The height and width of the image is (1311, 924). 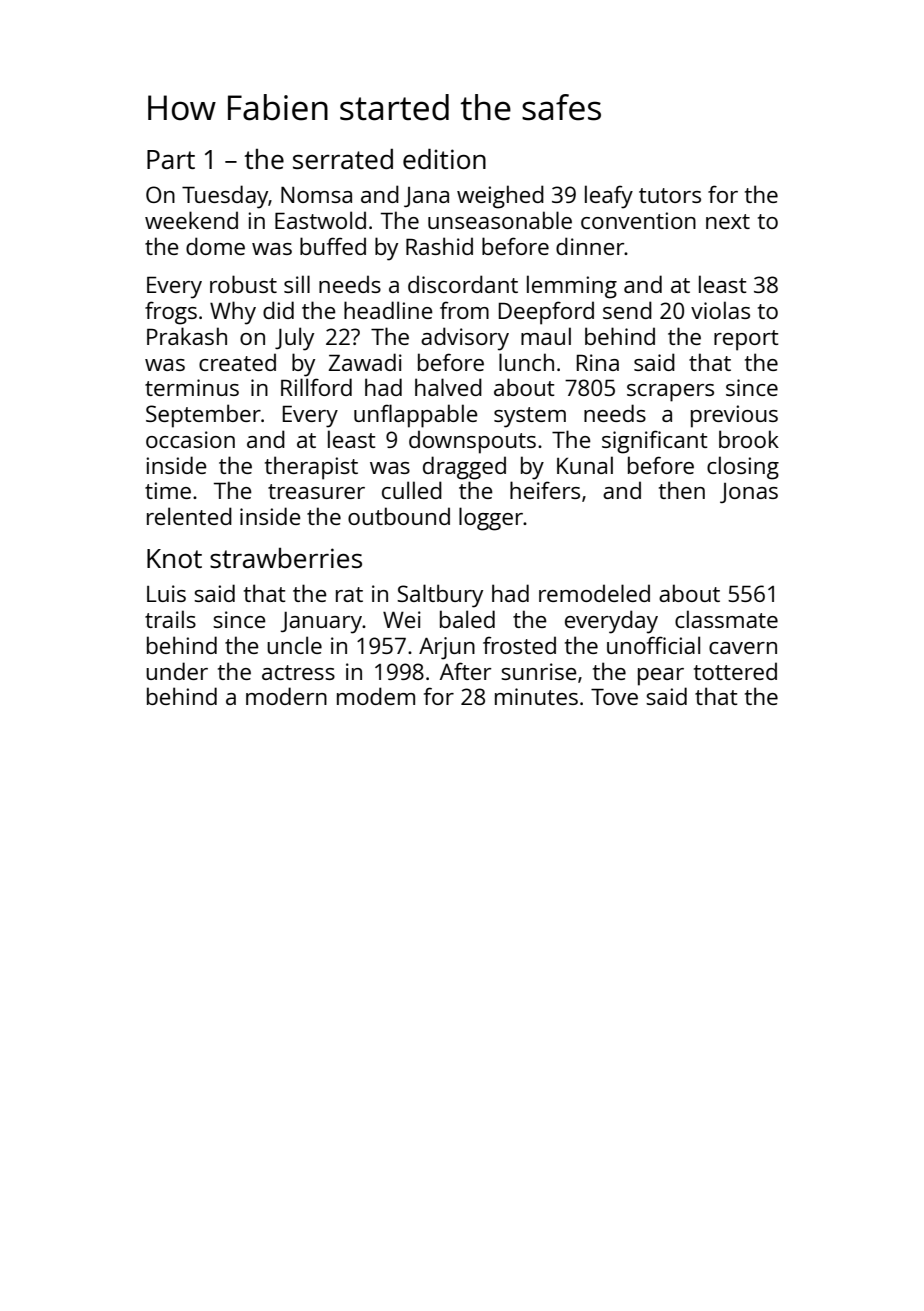 I want to click on weighed, so click(x=500, y=197).
